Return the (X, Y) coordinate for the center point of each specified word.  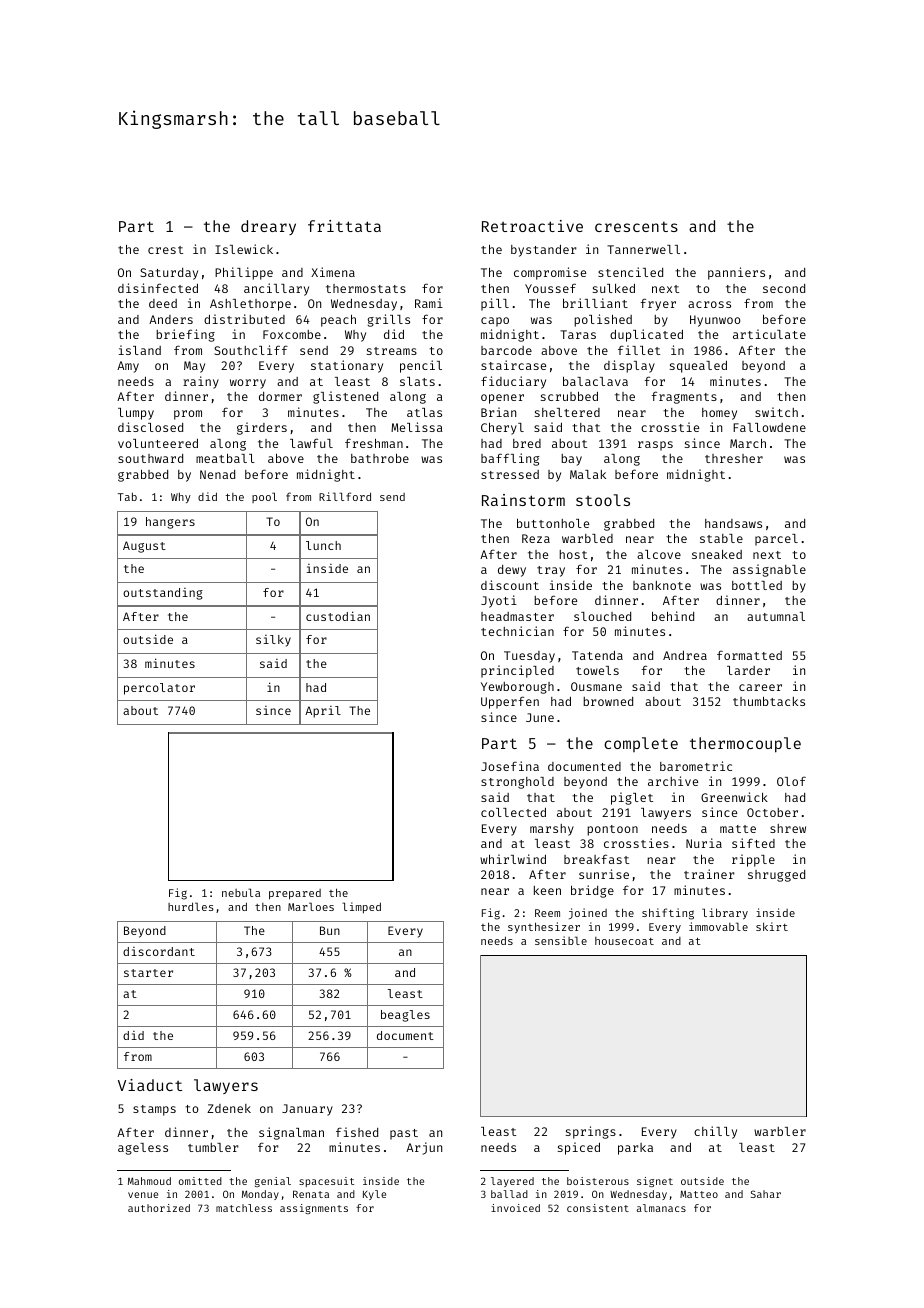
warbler (780, 1131)
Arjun (424, 1148)
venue (143, 1195)
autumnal (776, 616)
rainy (201, 382)
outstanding (163, 594)
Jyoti (499, 601)
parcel (776, 540)
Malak (588, 474)
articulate (769, 334)
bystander (544, 251)
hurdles (191, 906)
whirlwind (513, 859)
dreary (268, 227)
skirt (772, 926)
